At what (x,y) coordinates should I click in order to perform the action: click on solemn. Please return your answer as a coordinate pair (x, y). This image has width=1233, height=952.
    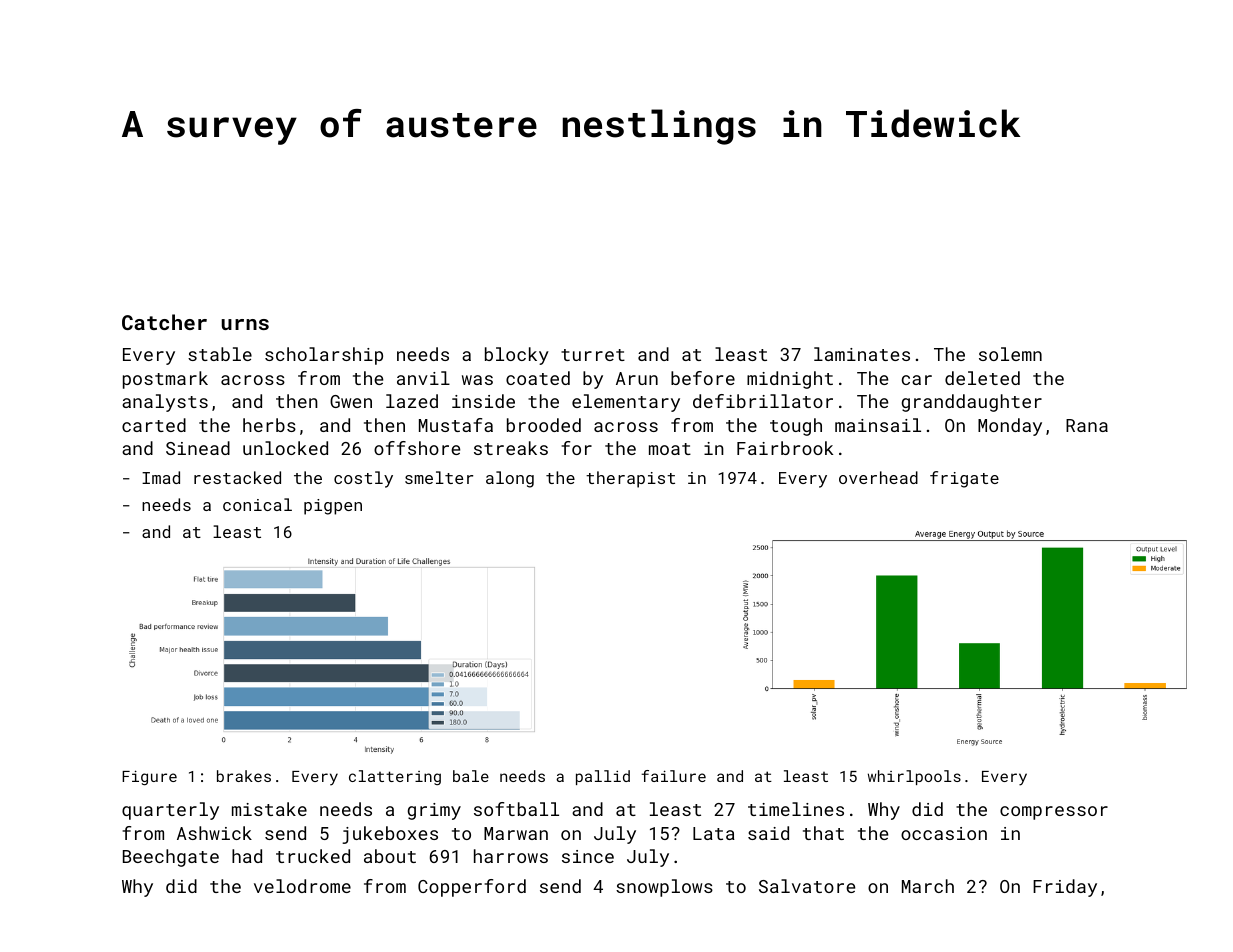
    Looking at the image, I should click on (1010, 354).
